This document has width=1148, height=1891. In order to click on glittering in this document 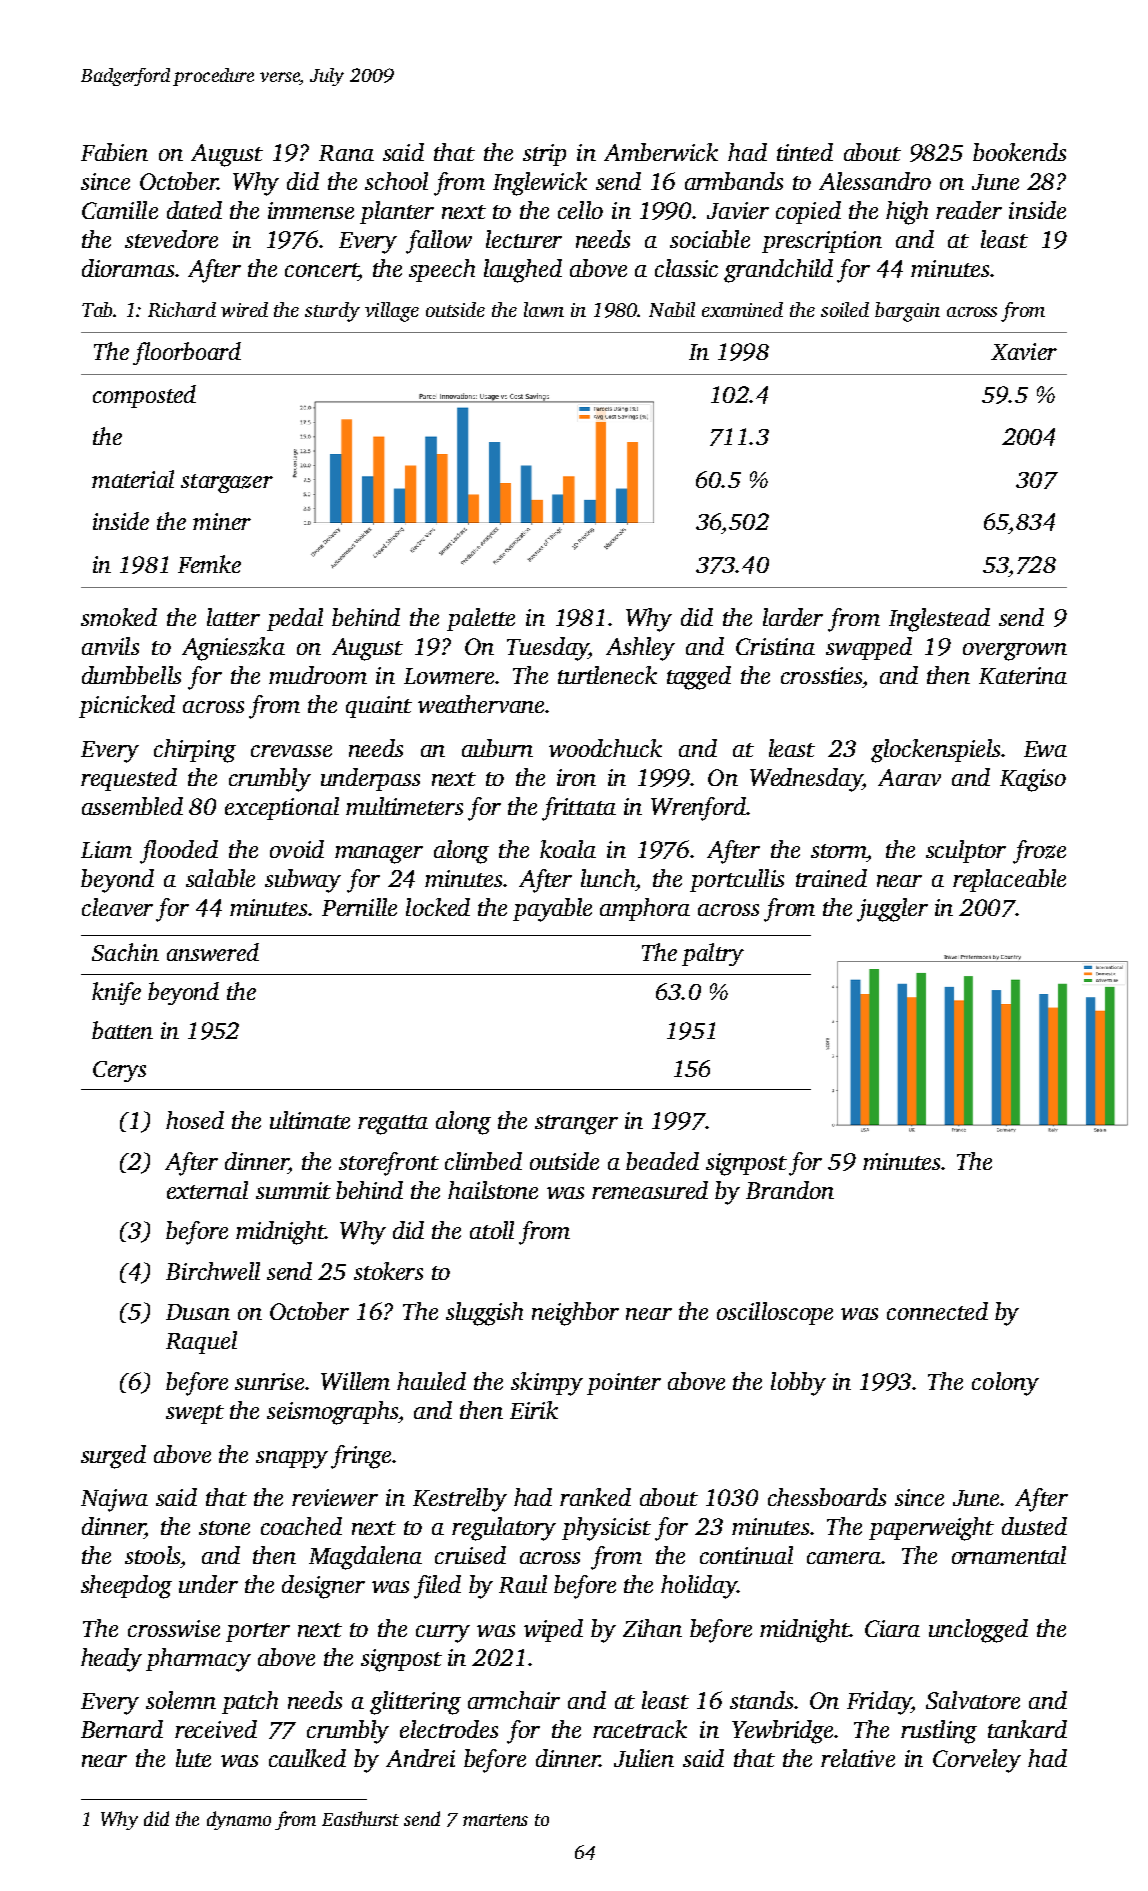, I will do `click(415, 1703)`.
